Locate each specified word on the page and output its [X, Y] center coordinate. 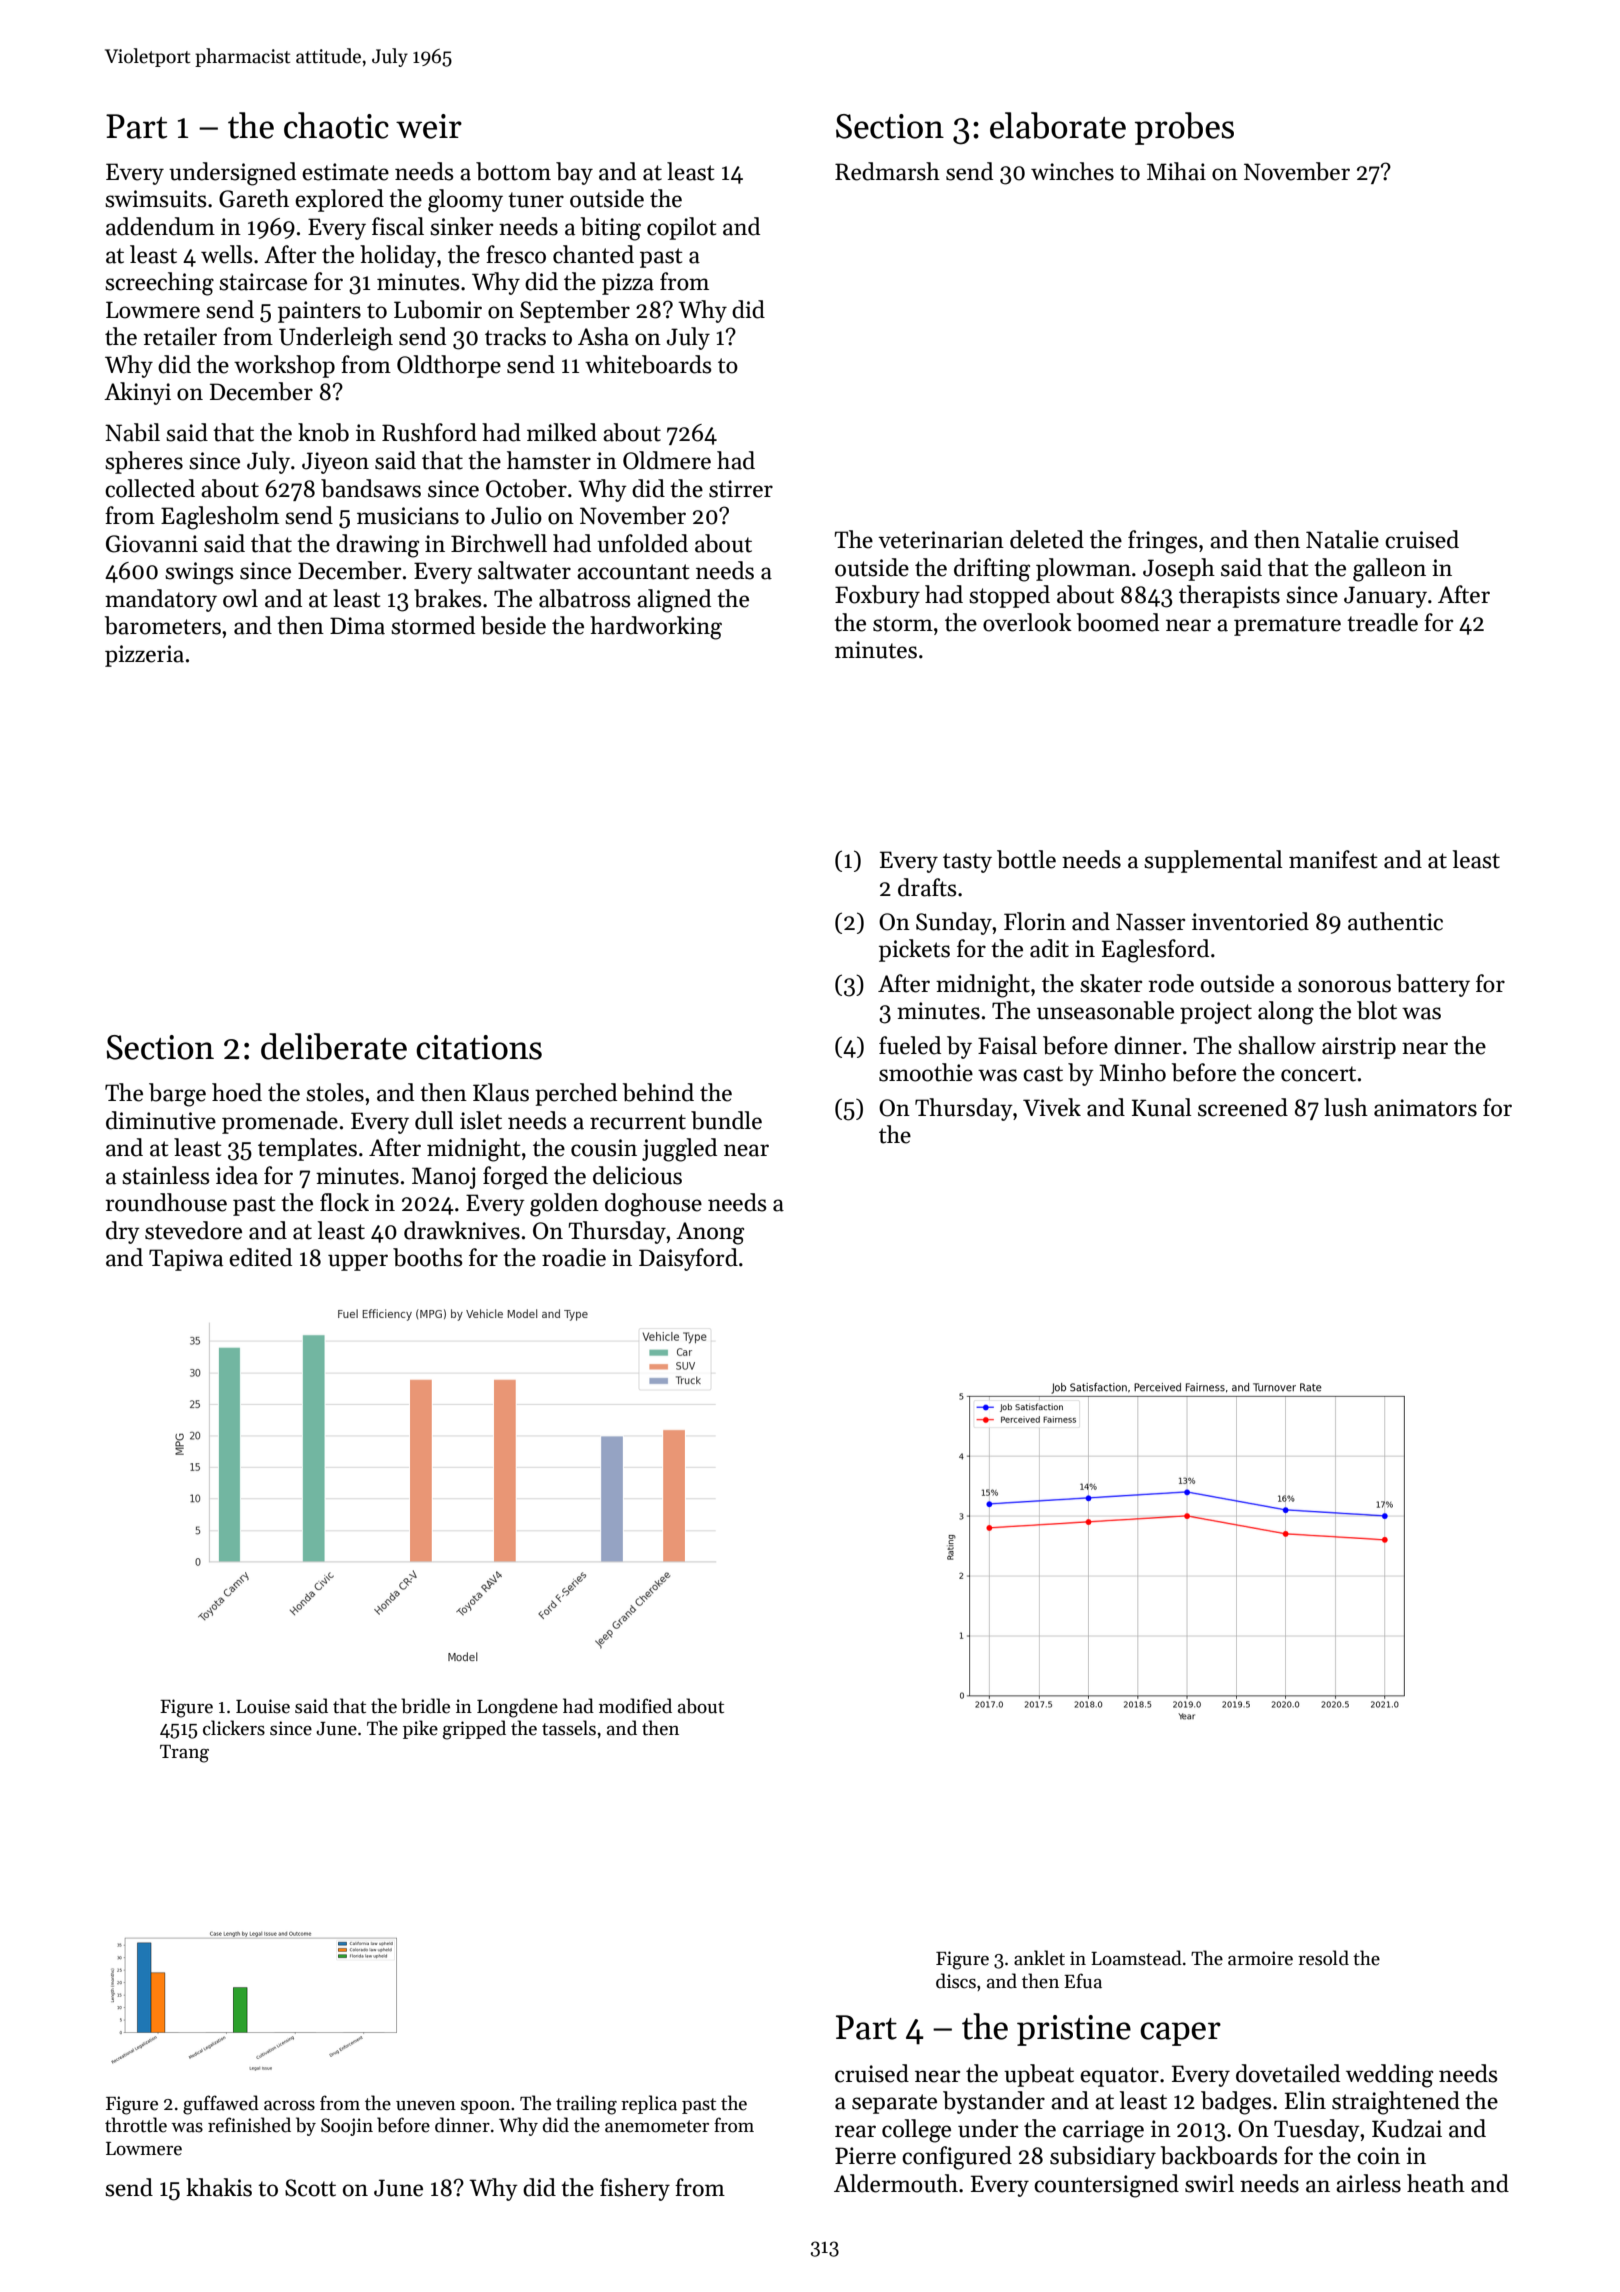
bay [574, 173]
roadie [574, 1257]
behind [658, 1092]
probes [1184, 128]
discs [956, 1981]
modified [635, 1706]
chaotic [336, 125]
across [289, 2106]
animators [1425, 1108]
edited [260, 1257]
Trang [184, 1754]
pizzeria [144, 656]
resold [1323, 1958]
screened [1243, 1107]
